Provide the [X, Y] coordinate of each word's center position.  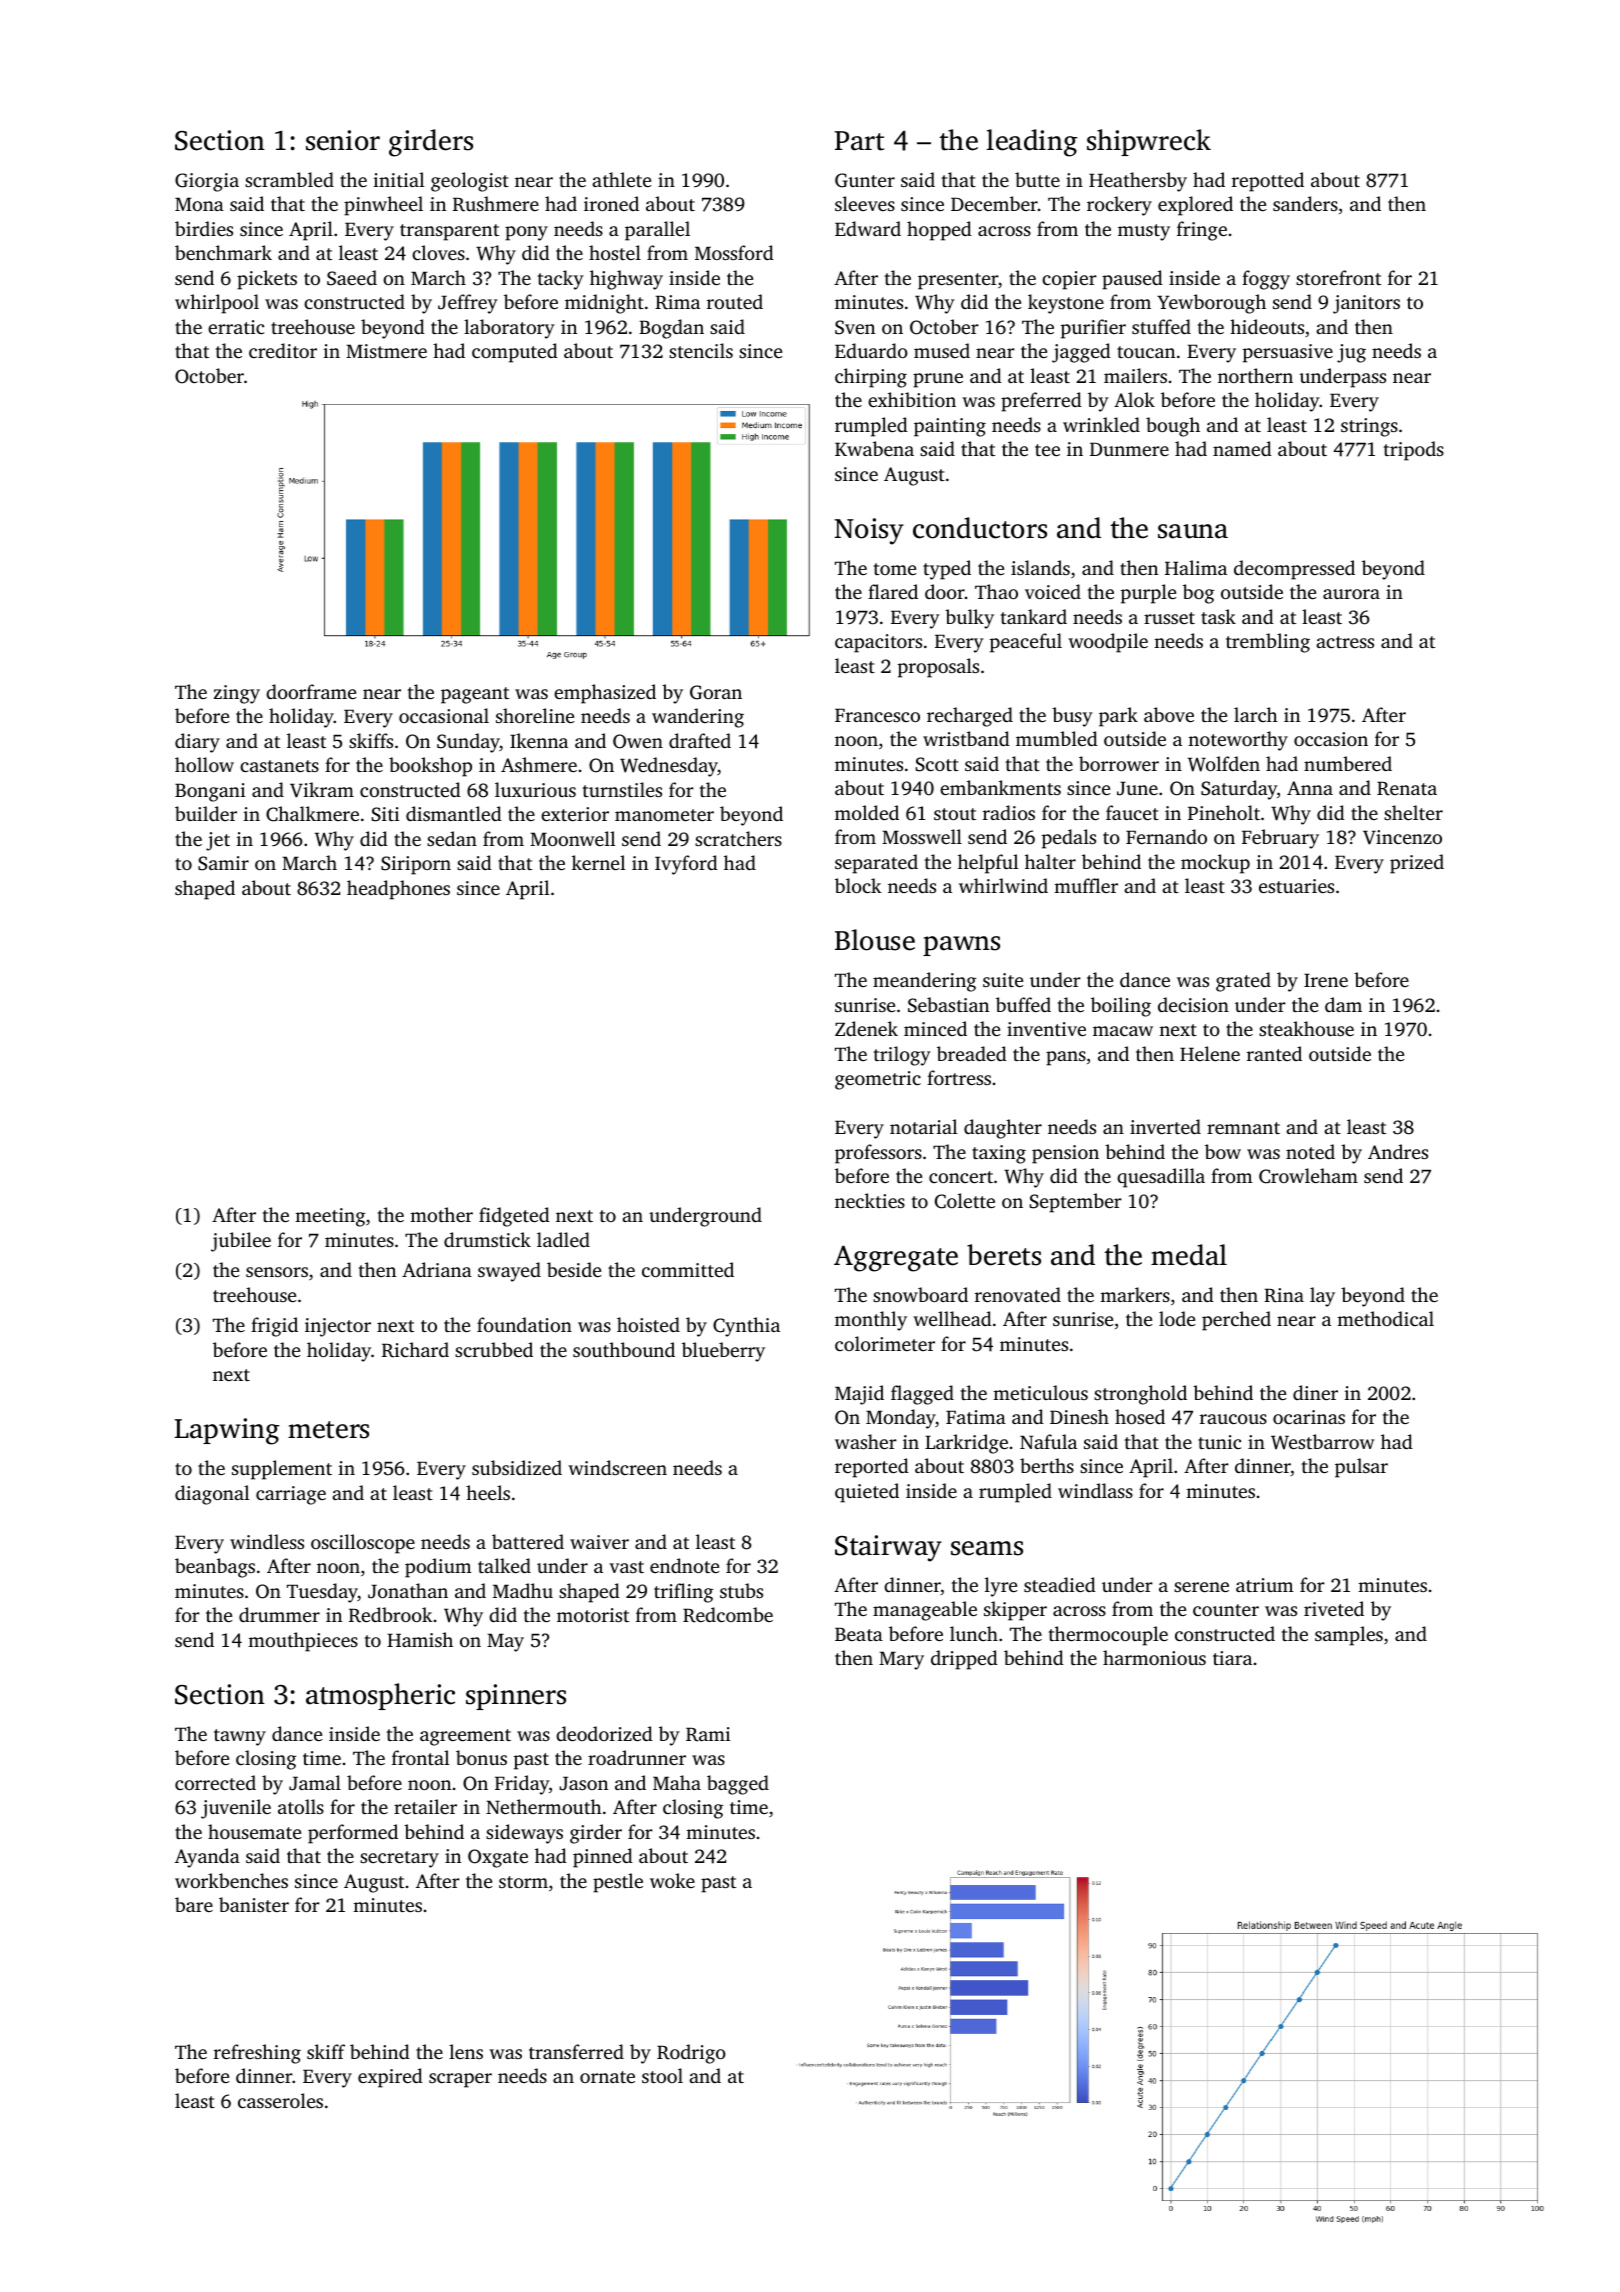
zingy [237, 694]
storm [523, 1882]
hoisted [648, 1324]
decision [1193, 1004]
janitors [1366, 304]
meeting [330, 1217]
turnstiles [622, 789]
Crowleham [1308, 1176]
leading [1031, 143]
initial [399, 179]
